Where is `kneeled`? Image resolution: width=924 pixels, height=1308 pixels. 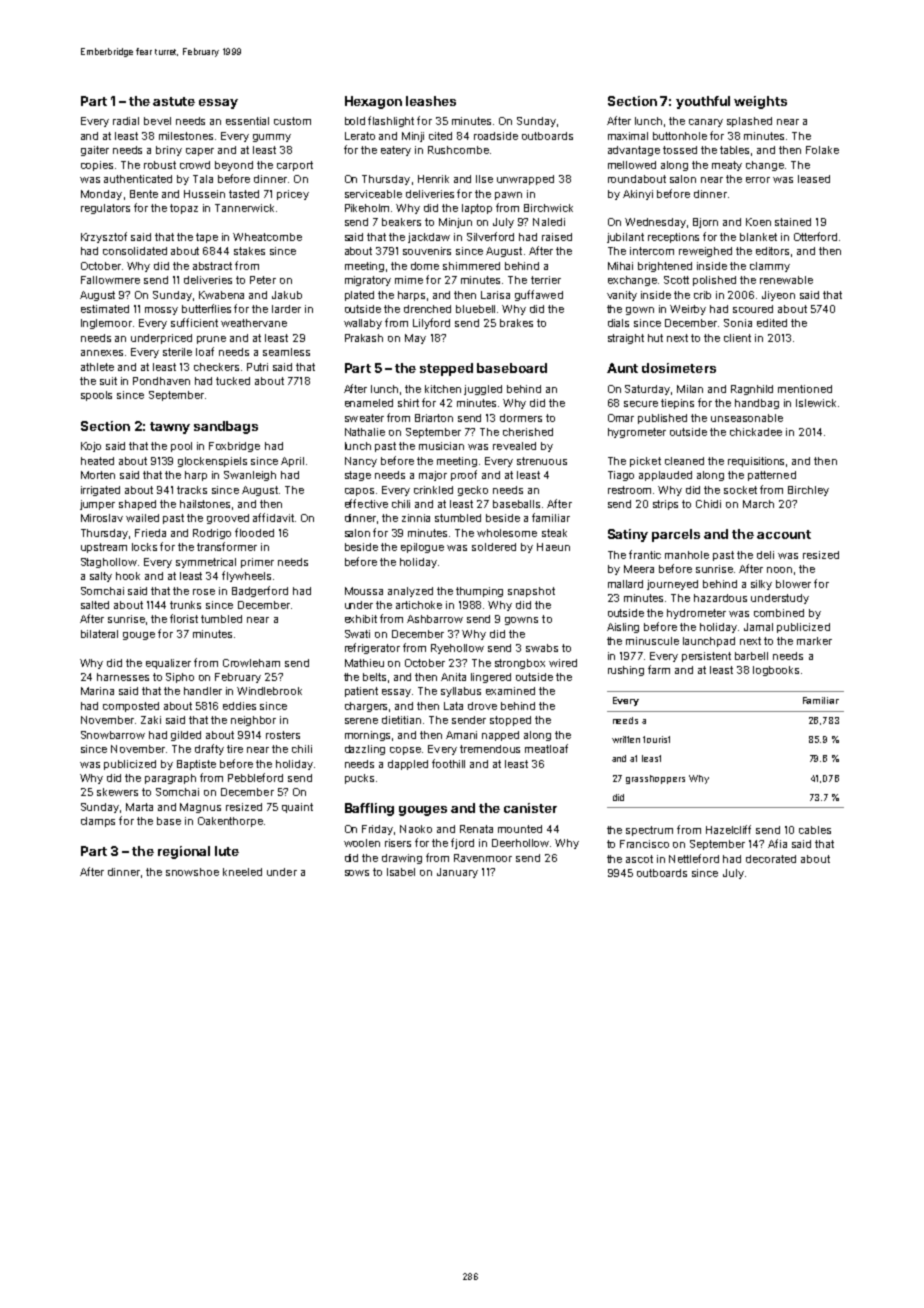
kneeled is located at coordinates (242, 872).
